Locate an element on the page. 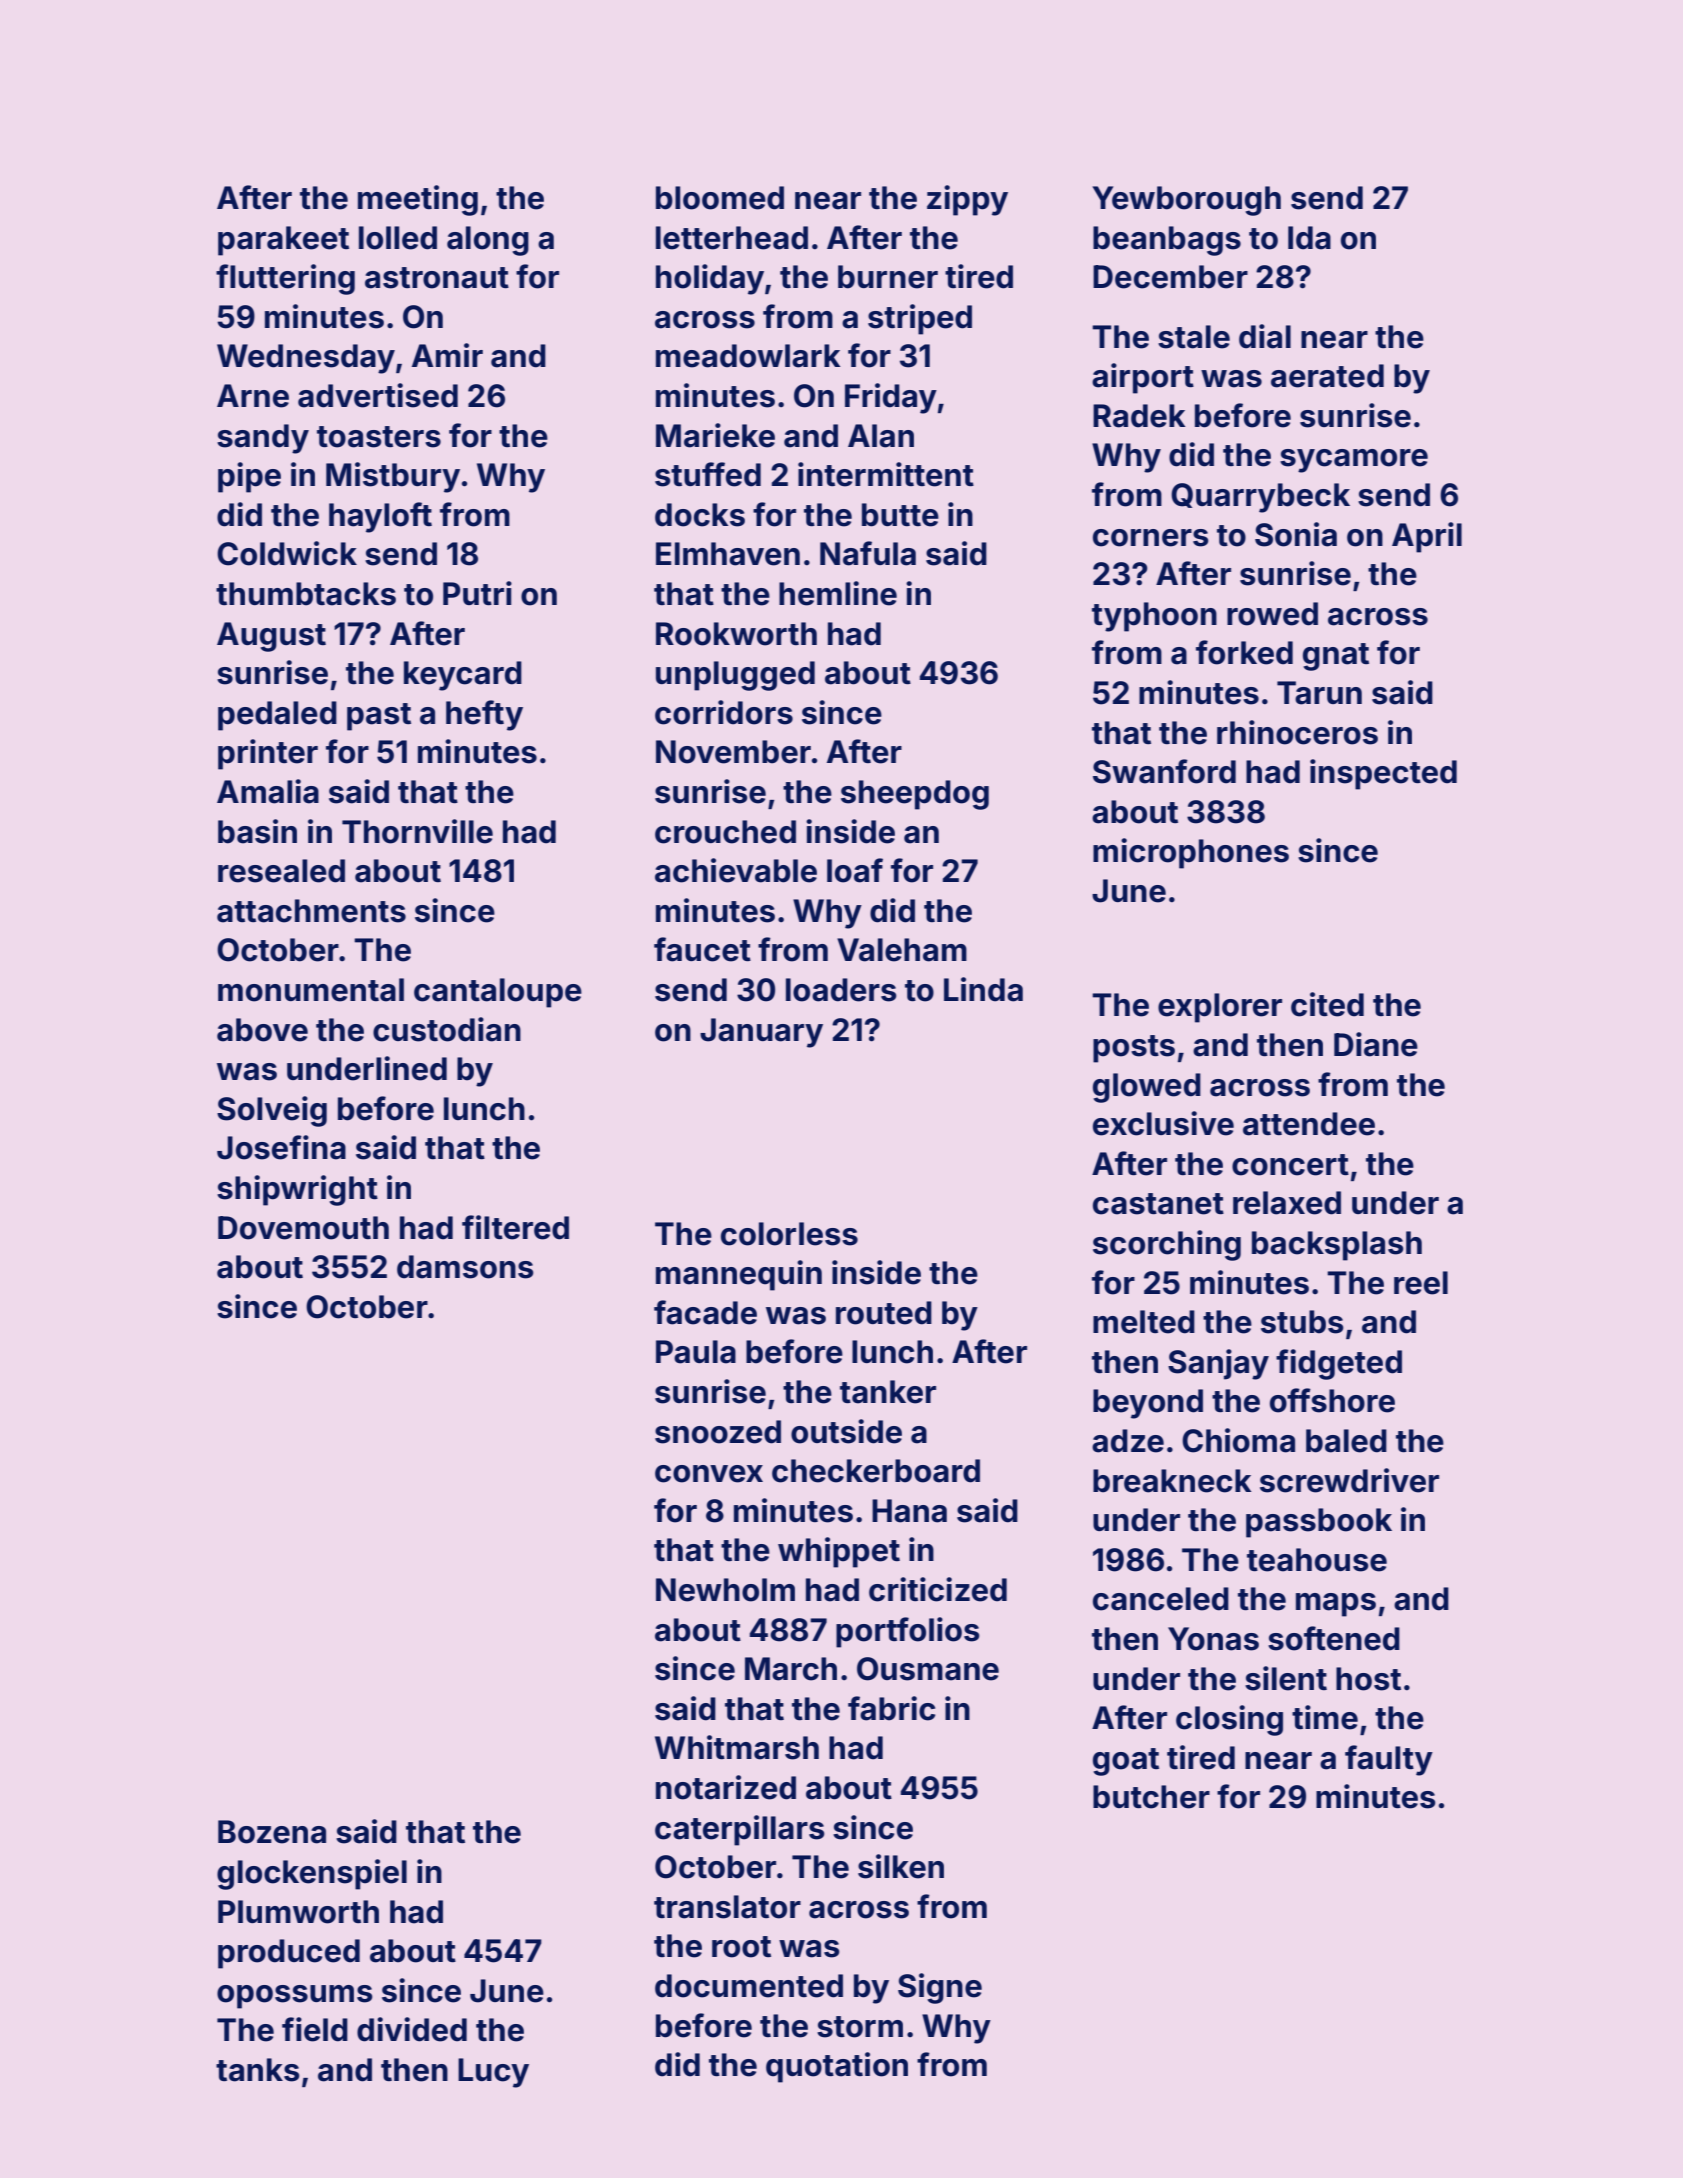 This document has height=2178, width=1683. Hana is located at coordinates (909, 1511).
